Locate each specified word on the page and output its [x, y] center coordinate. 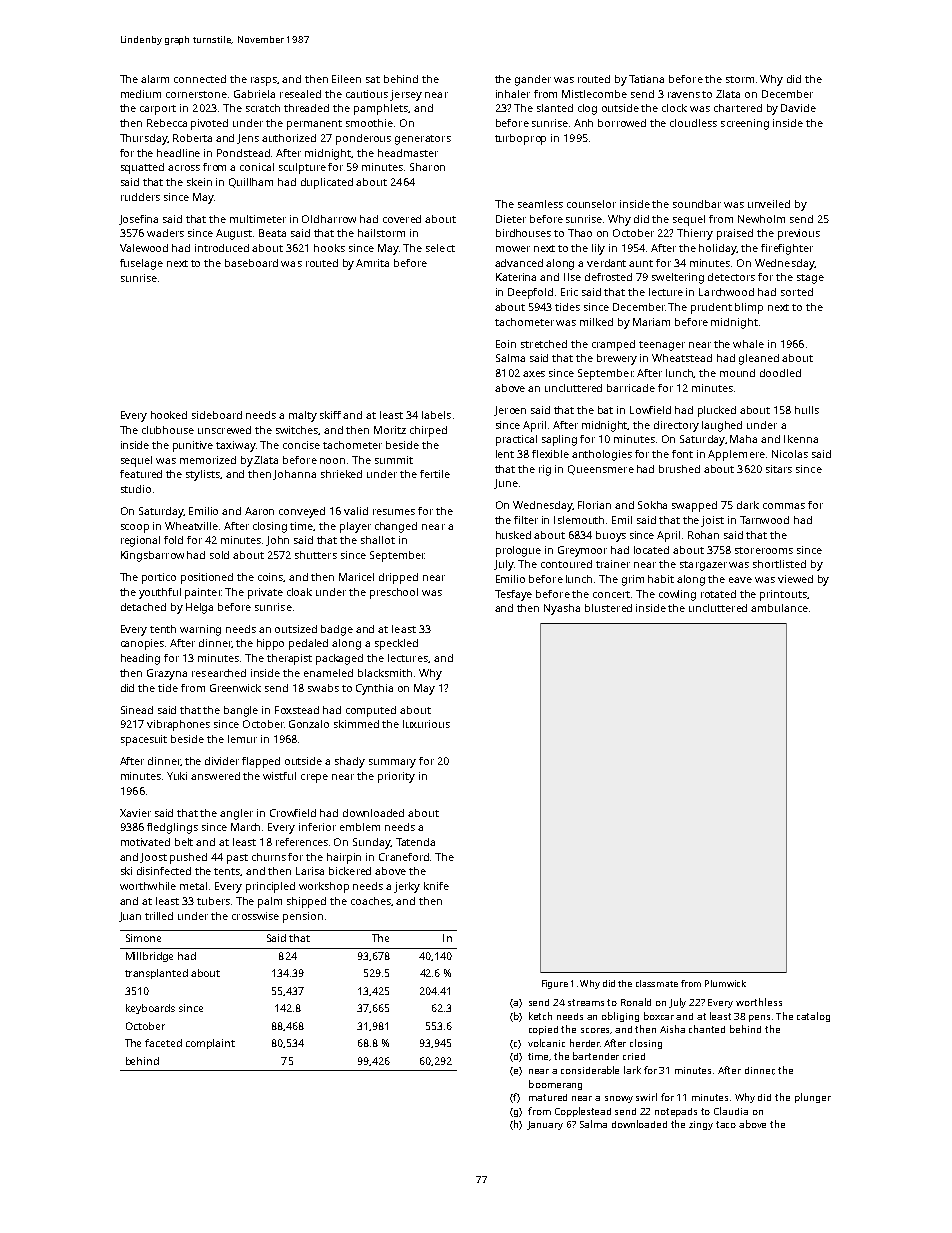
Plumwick [725, 983]
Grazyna [167, 674]
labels [436, 415]
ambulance [779, 608]
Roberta [192, 138]
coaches [371, 901]
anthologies [602, 455]
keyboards [150, 1009]
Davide [798, 108]
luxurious [426, 724]
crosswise [255, 916]
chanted [707, 1029]
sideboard [217, 415]
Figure [555, 984]
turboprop [520, 139]
